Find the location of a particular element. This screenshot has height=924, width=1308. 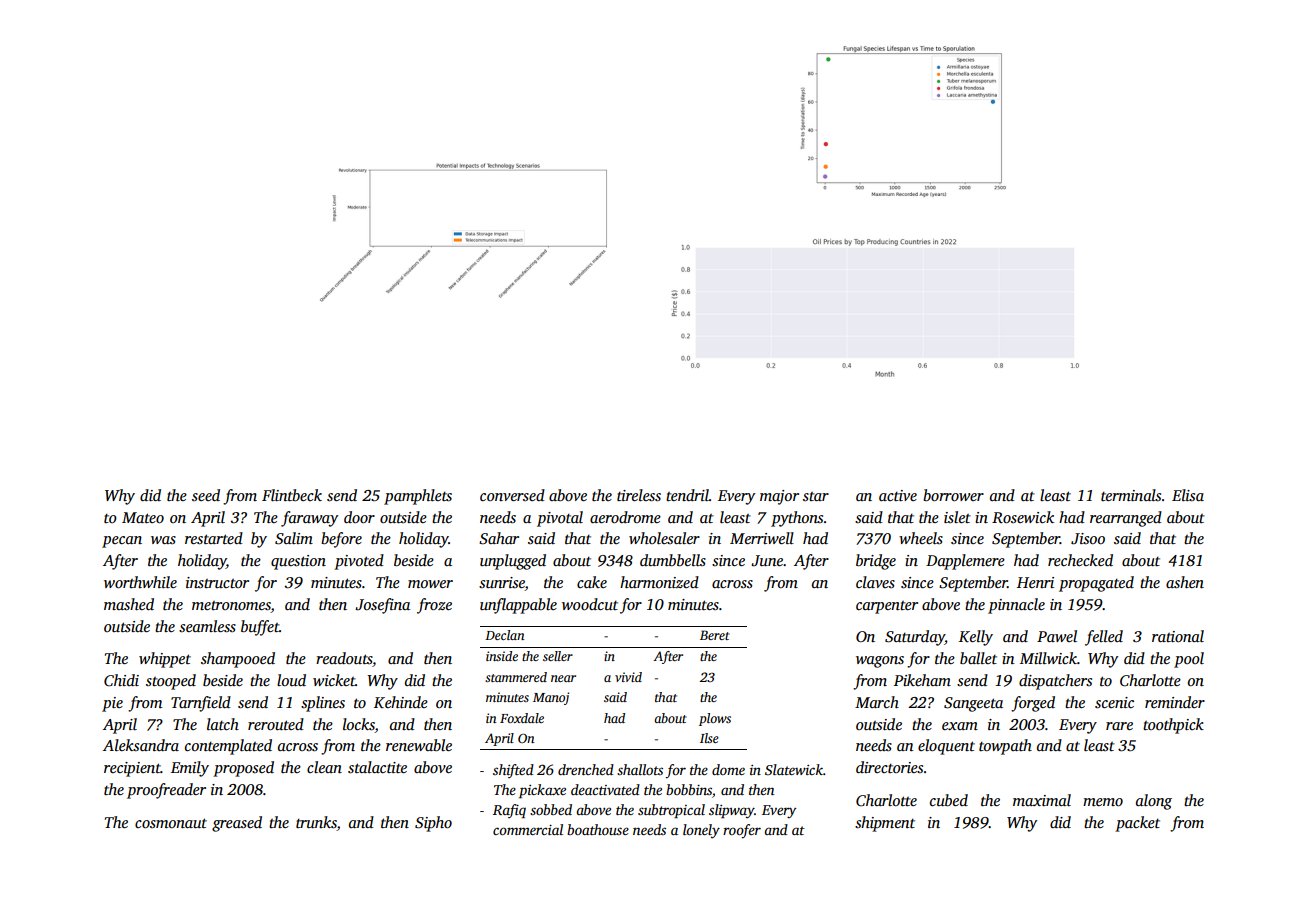

greased is located at coordinates (237, 824).
